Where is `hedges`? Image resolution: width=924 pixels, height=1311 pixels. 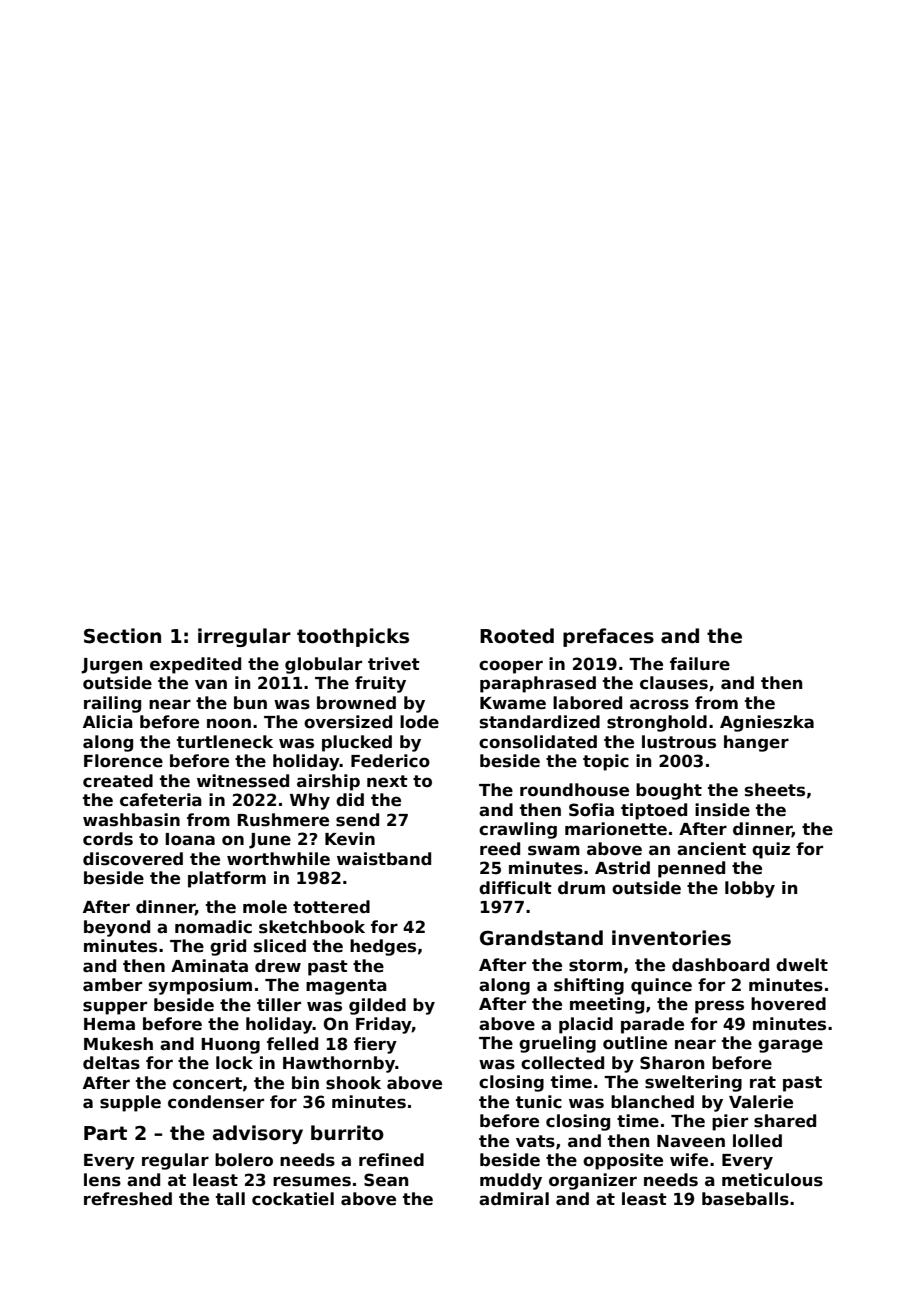 hedges is located at coordinates (383, 947).
